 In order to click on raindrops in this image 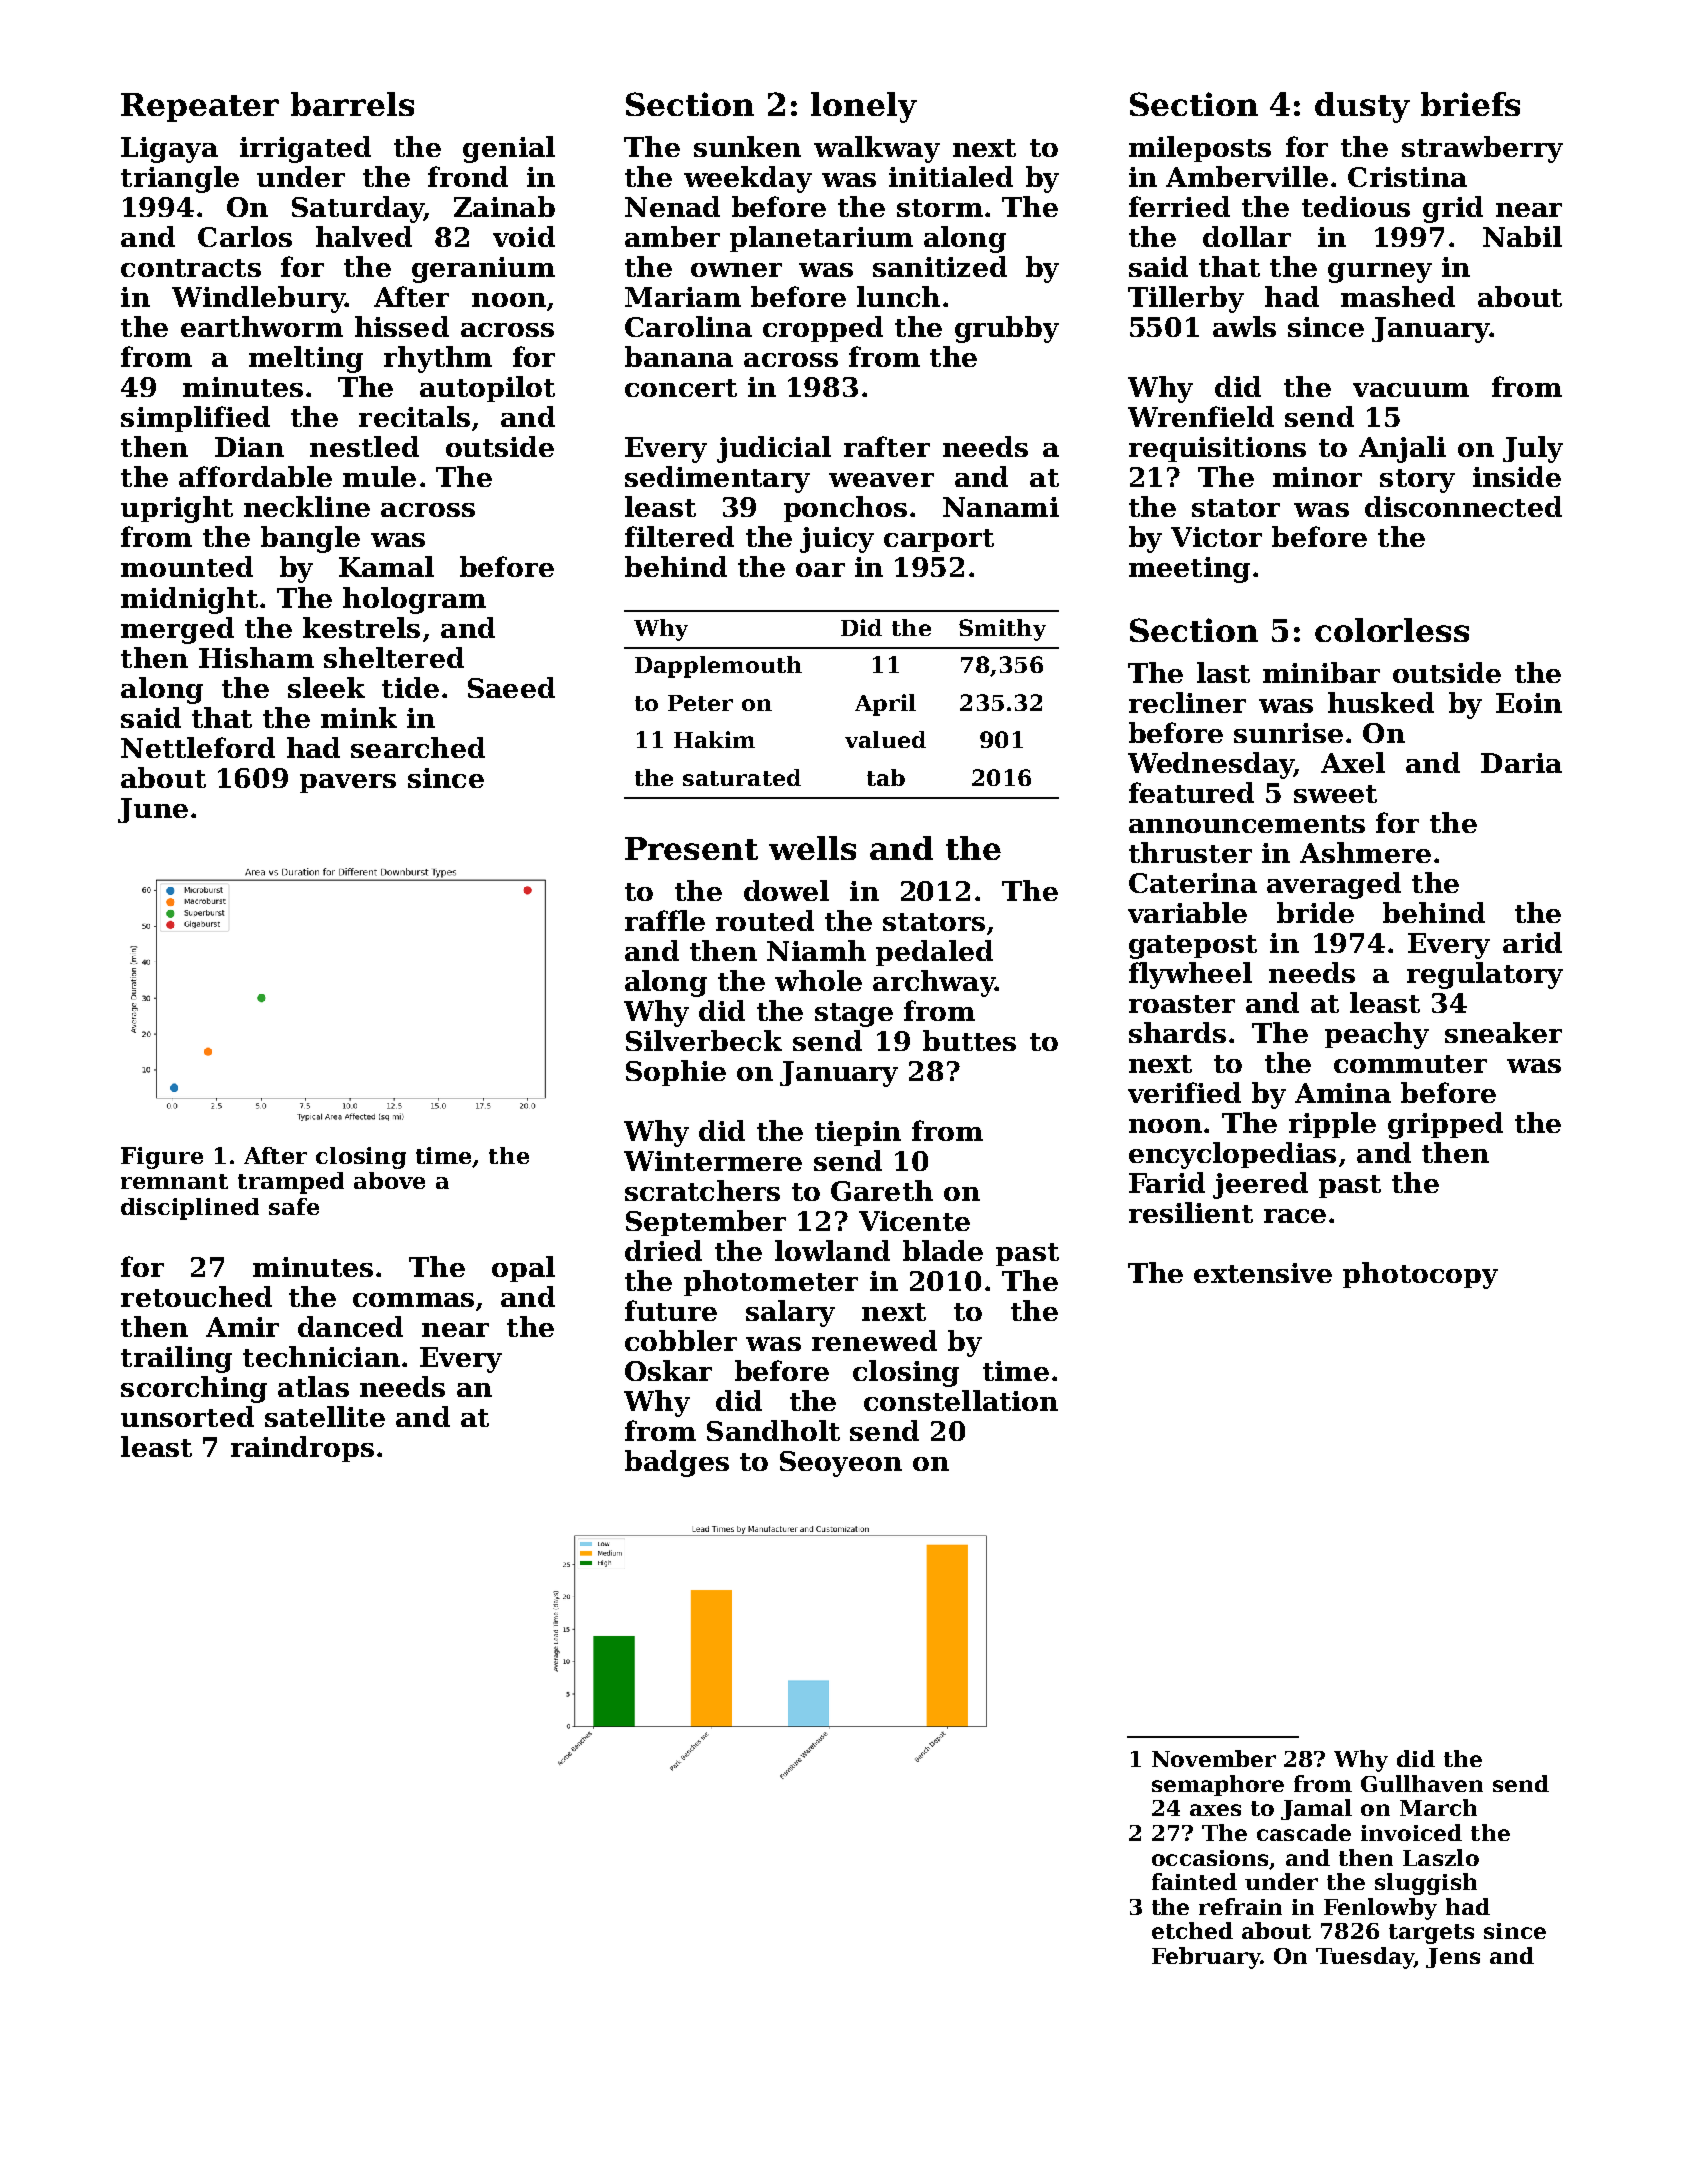, I will do `click(302, 1449)`.
